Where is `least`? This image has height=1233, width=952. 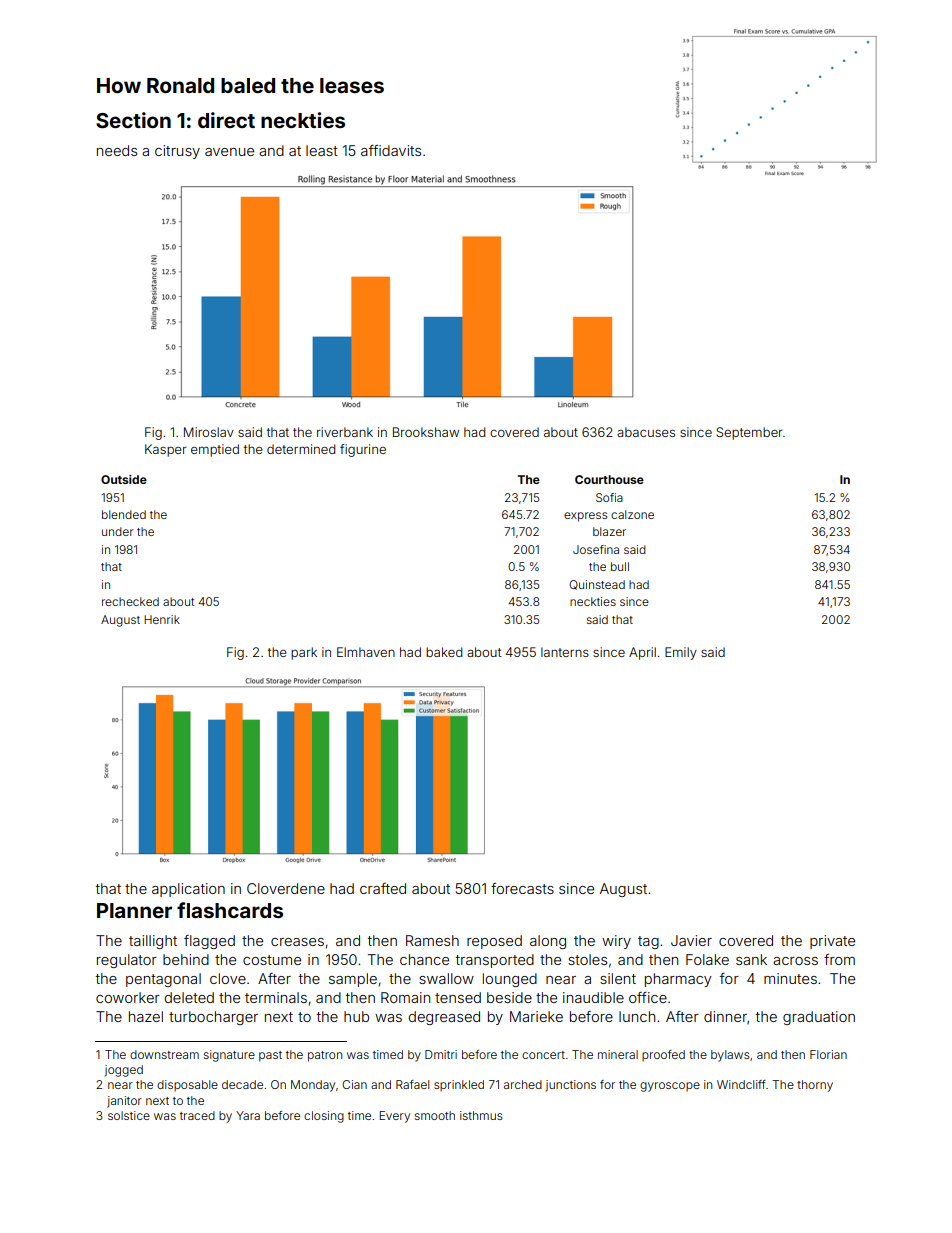 least is located at coordinates (322, 150).
